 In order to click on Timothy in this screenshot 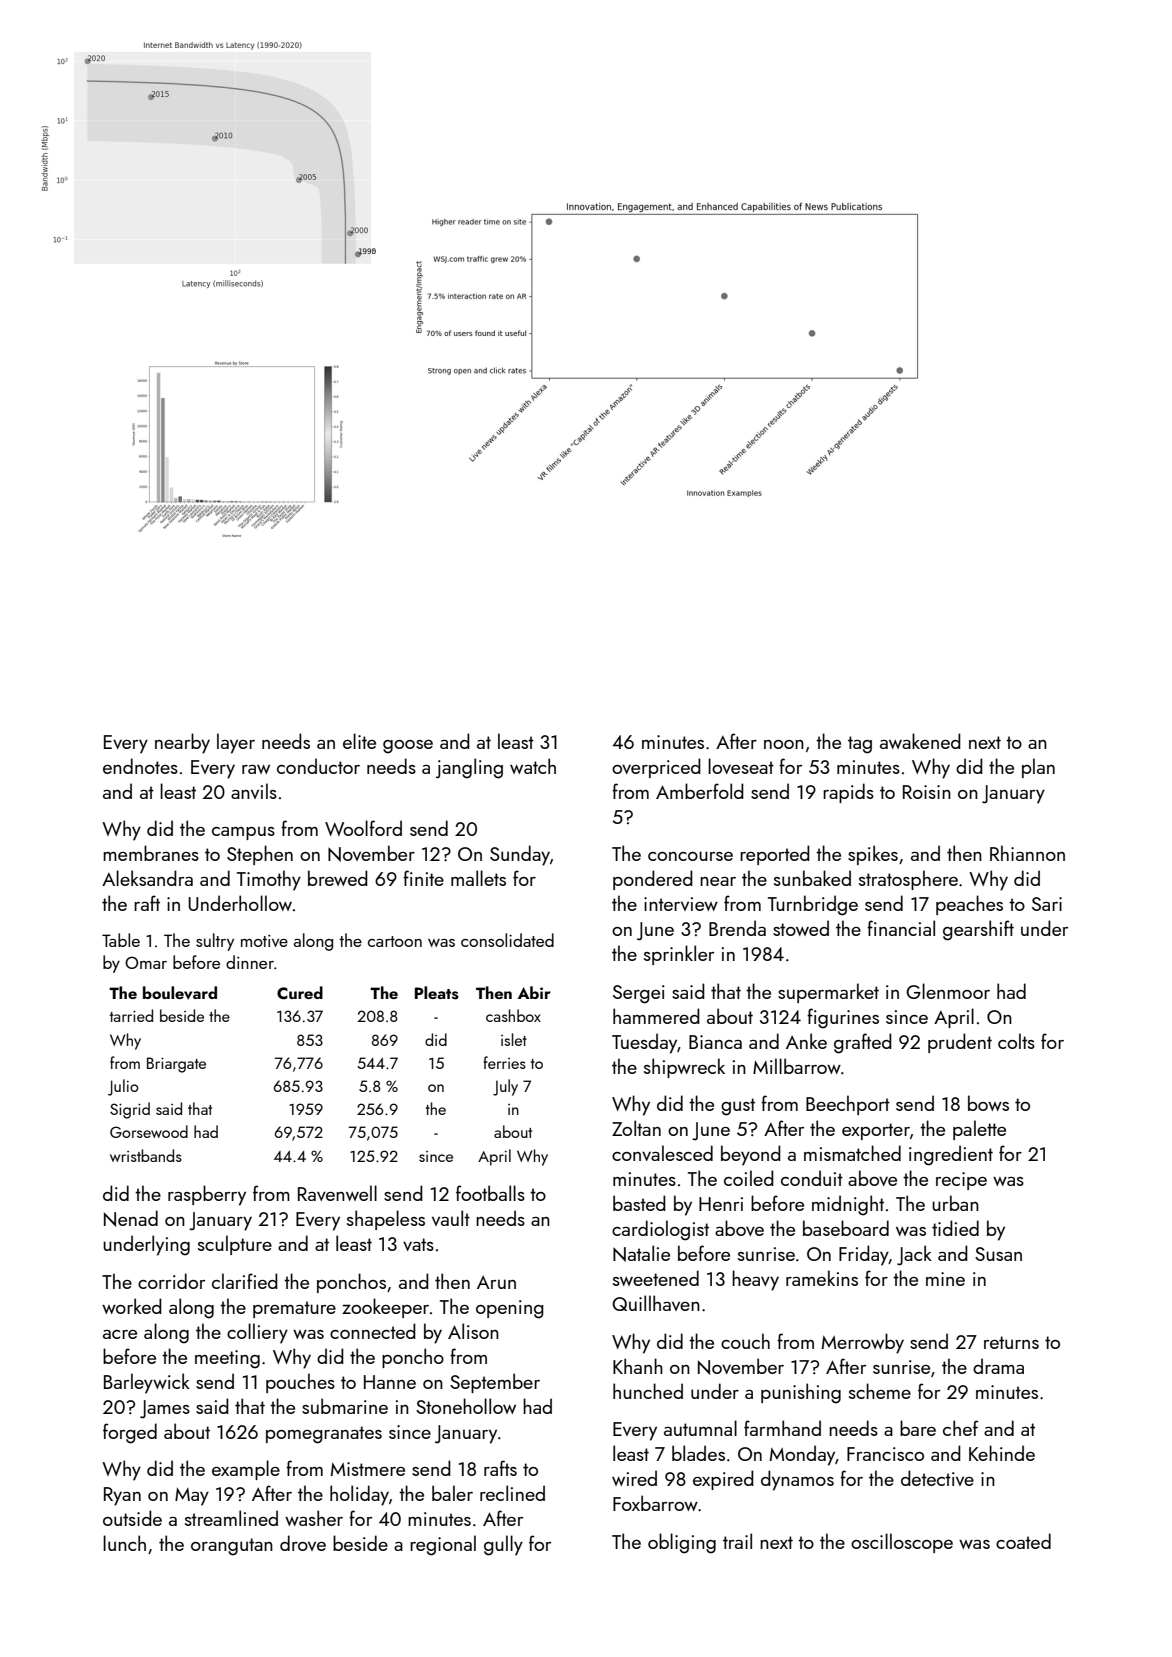, I will do `click(269, 880)`.
